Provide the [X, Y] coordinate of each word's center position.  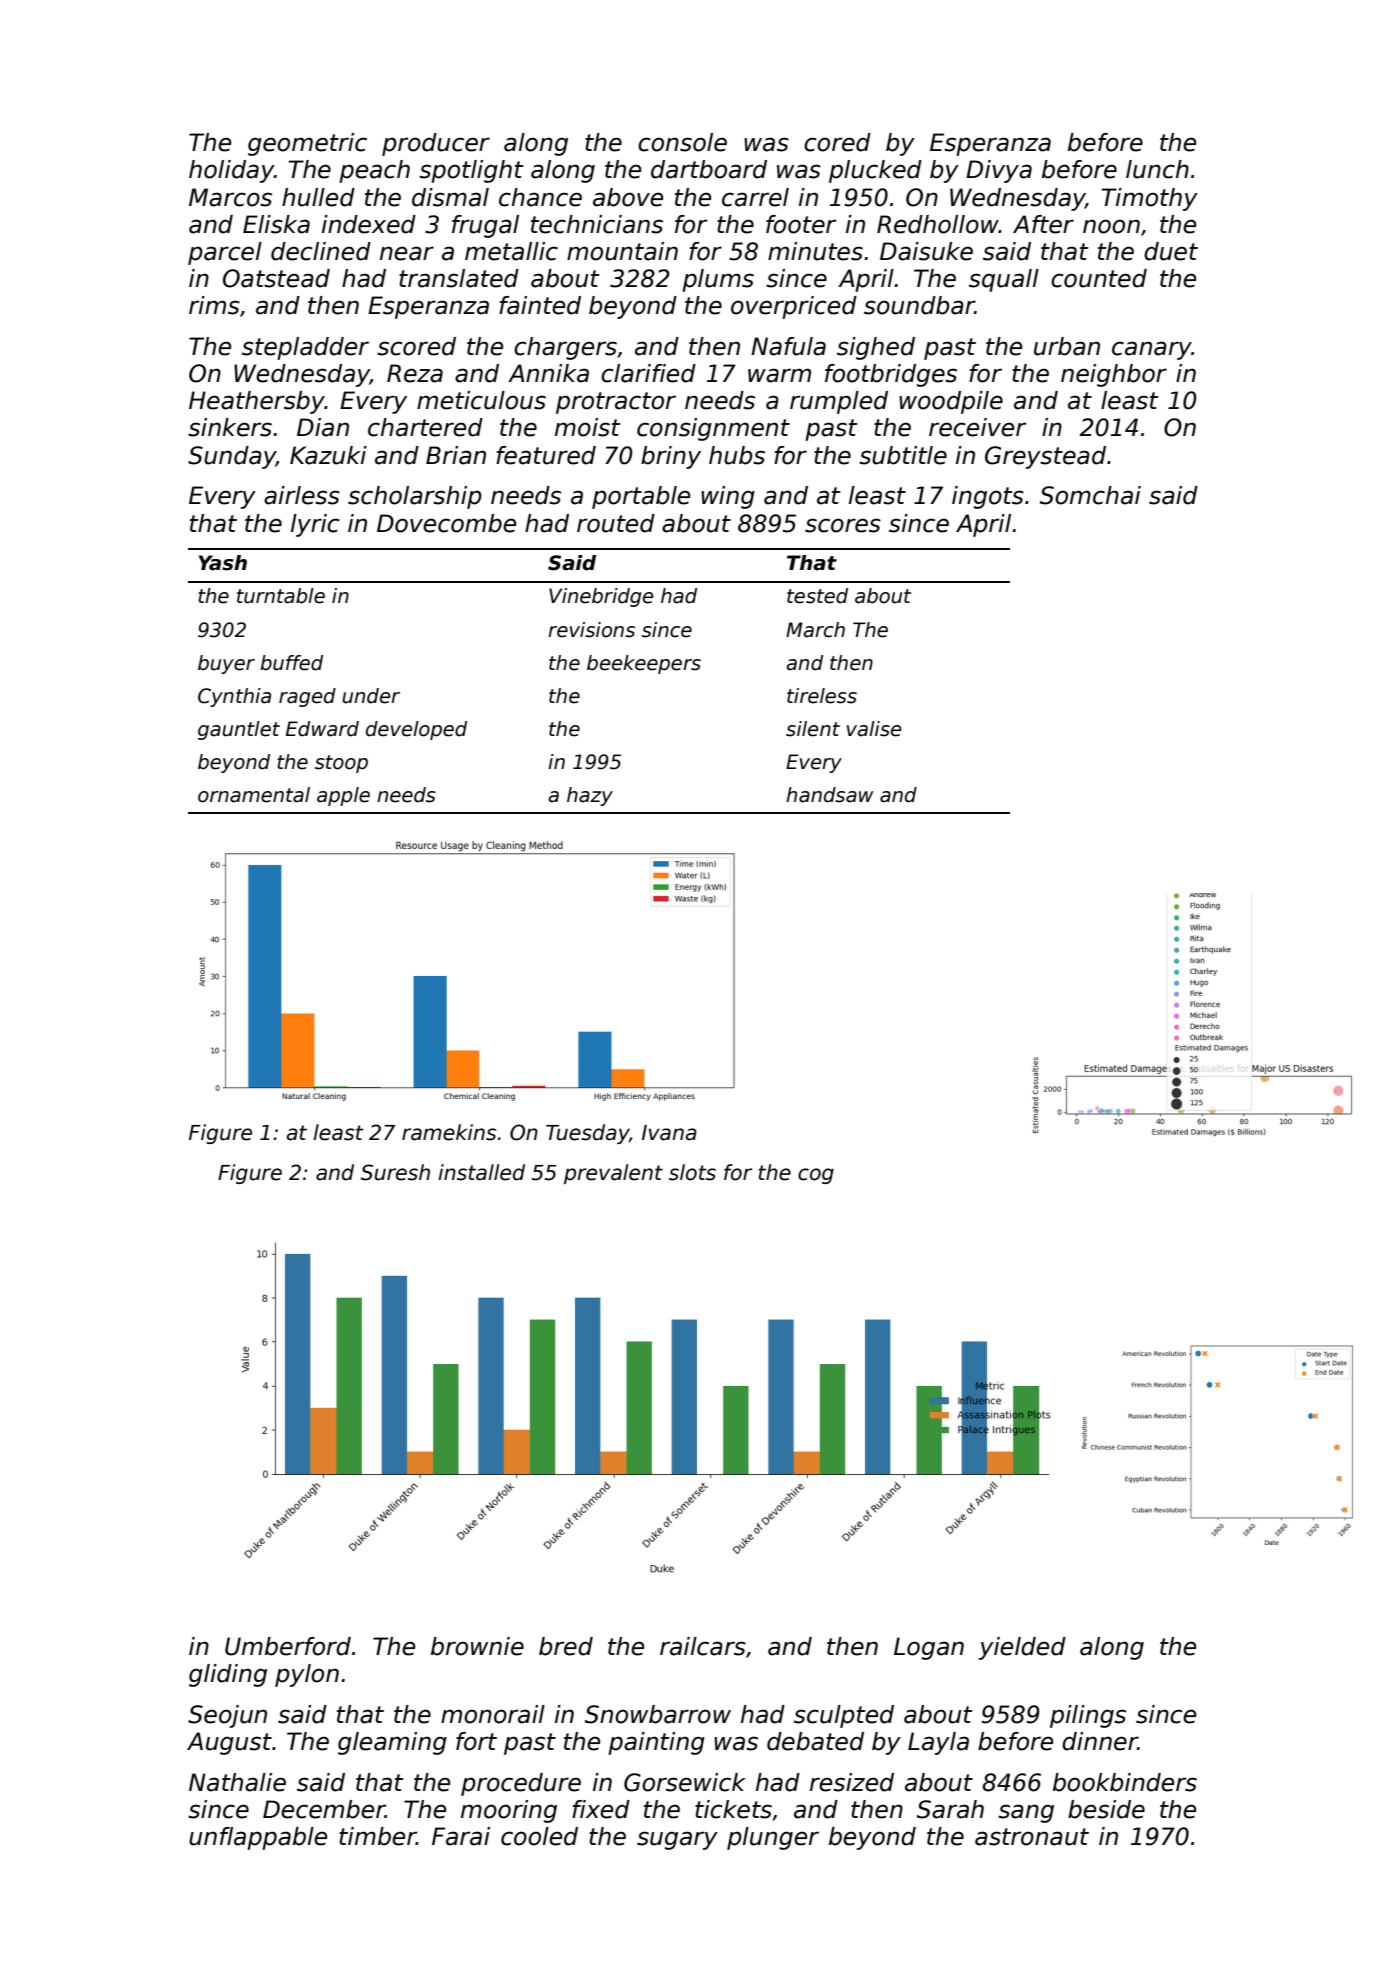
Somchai [1090, 495]
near [407, 253]
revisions [591, 630]
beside [1106, 1809]
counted [1099, 278]
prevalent [613, 1174]
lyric [315, 525]
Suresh [395, 1172]
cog [816, 1176]
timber [377, 1836]
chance [540, 197]
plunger [773, 1838]
